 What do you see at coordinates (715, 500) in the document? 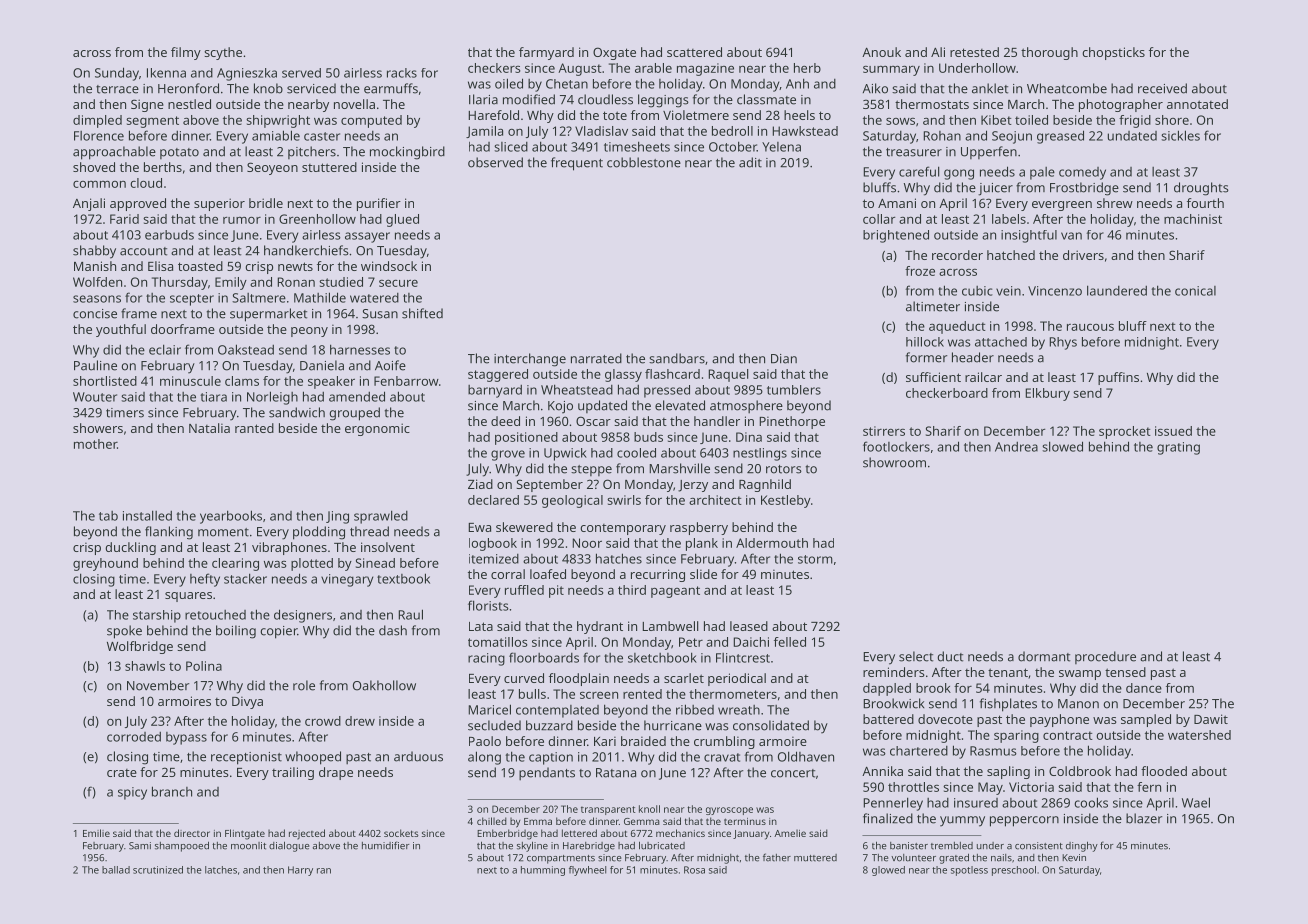
I see `architect` at bounding box center [715, 500].
